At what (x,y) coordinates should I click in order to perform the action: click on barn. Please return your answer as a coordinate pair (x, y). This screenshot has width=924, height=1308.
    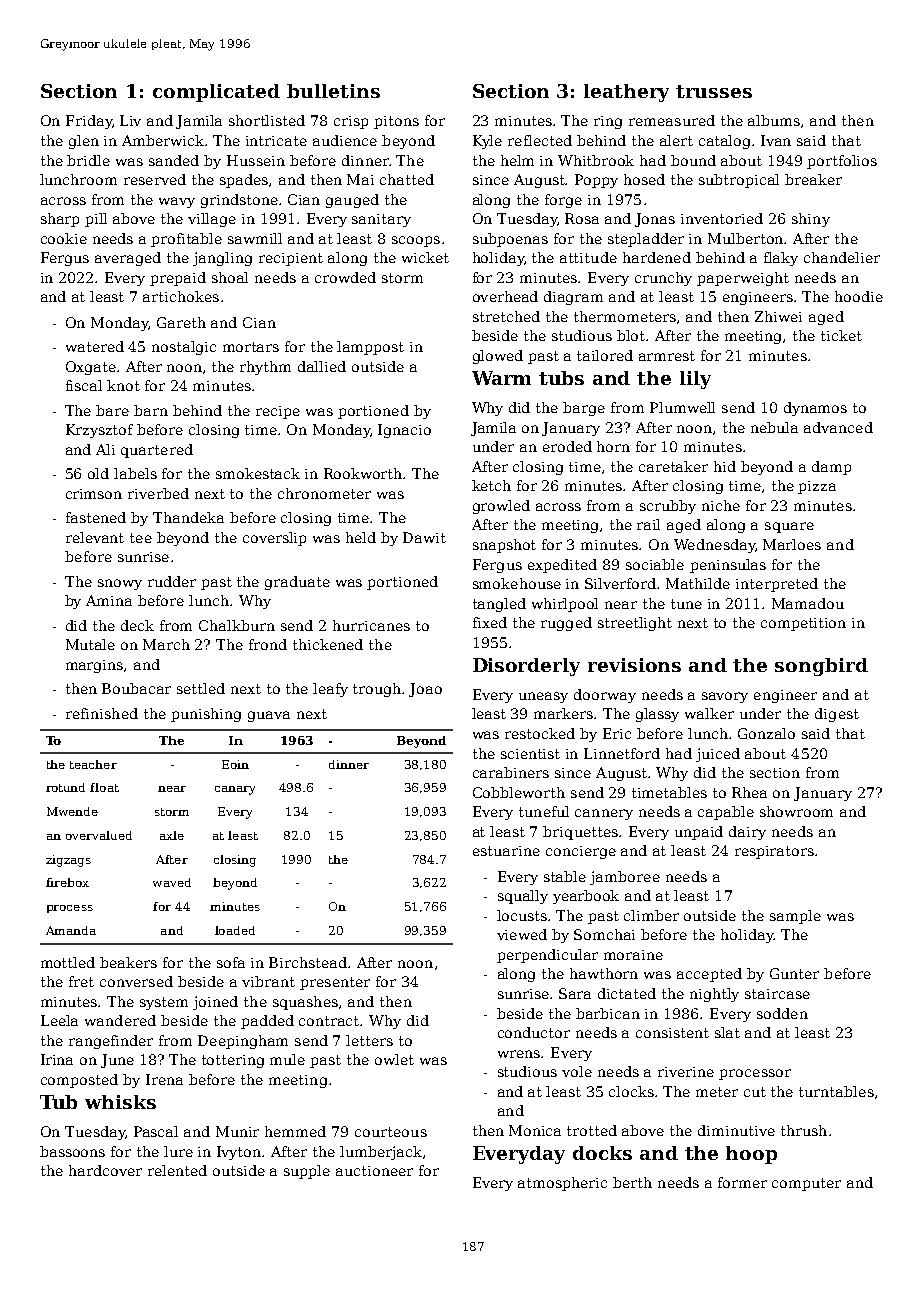
    Looking at the image, I should click on (151, 410).
